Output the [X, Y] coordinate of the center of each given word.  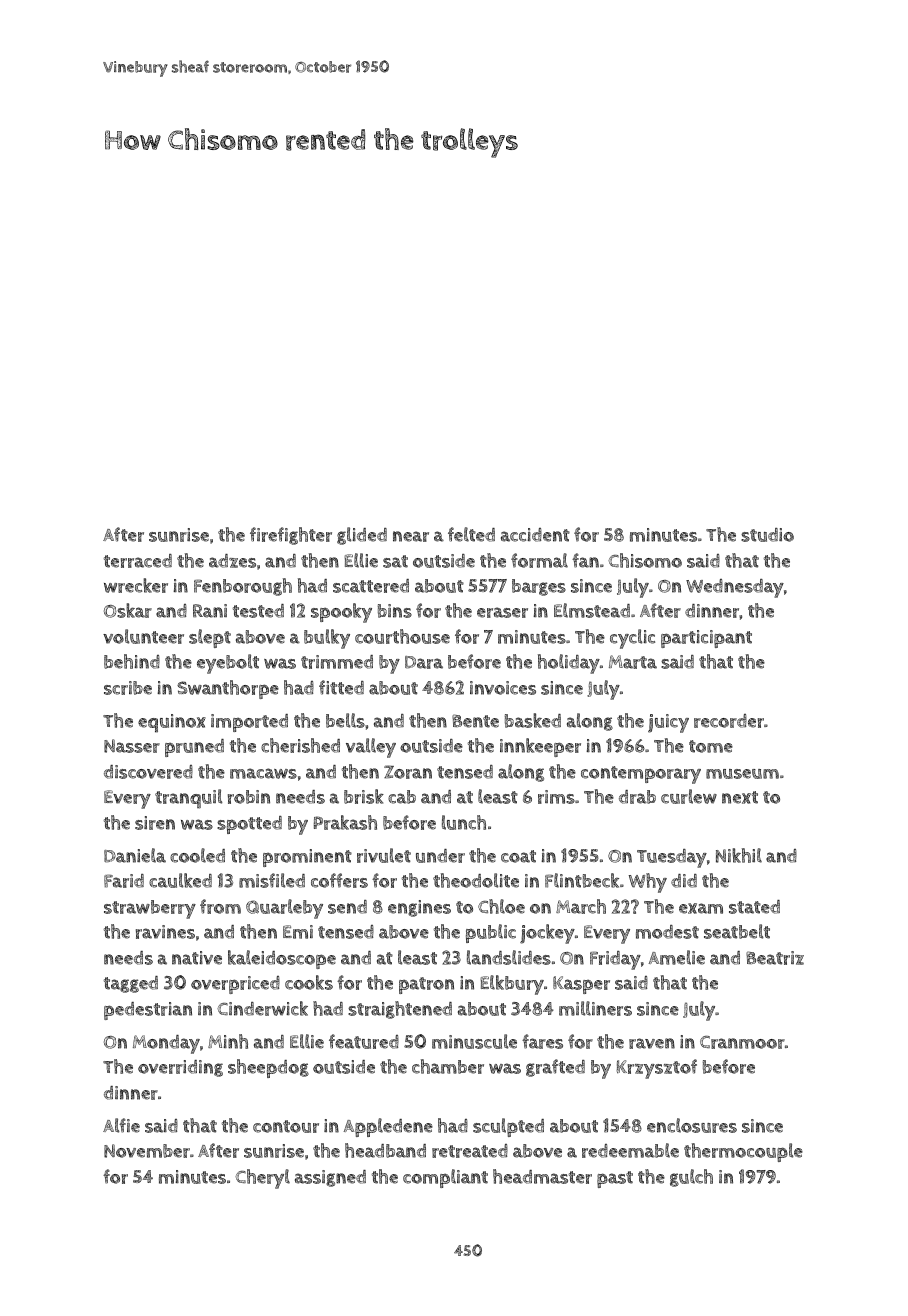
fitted [341, 687]
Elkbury [512, 985]
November [147, 1151]
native [197, 958]
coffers [339, 880]
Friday [615, 960]
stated [754, 907]
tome [711, 746]
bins [395, 611]
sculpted [508, 1127]
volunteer [143, 636]
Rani [210, 611]
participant [706, 639]
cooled [197, 855]
